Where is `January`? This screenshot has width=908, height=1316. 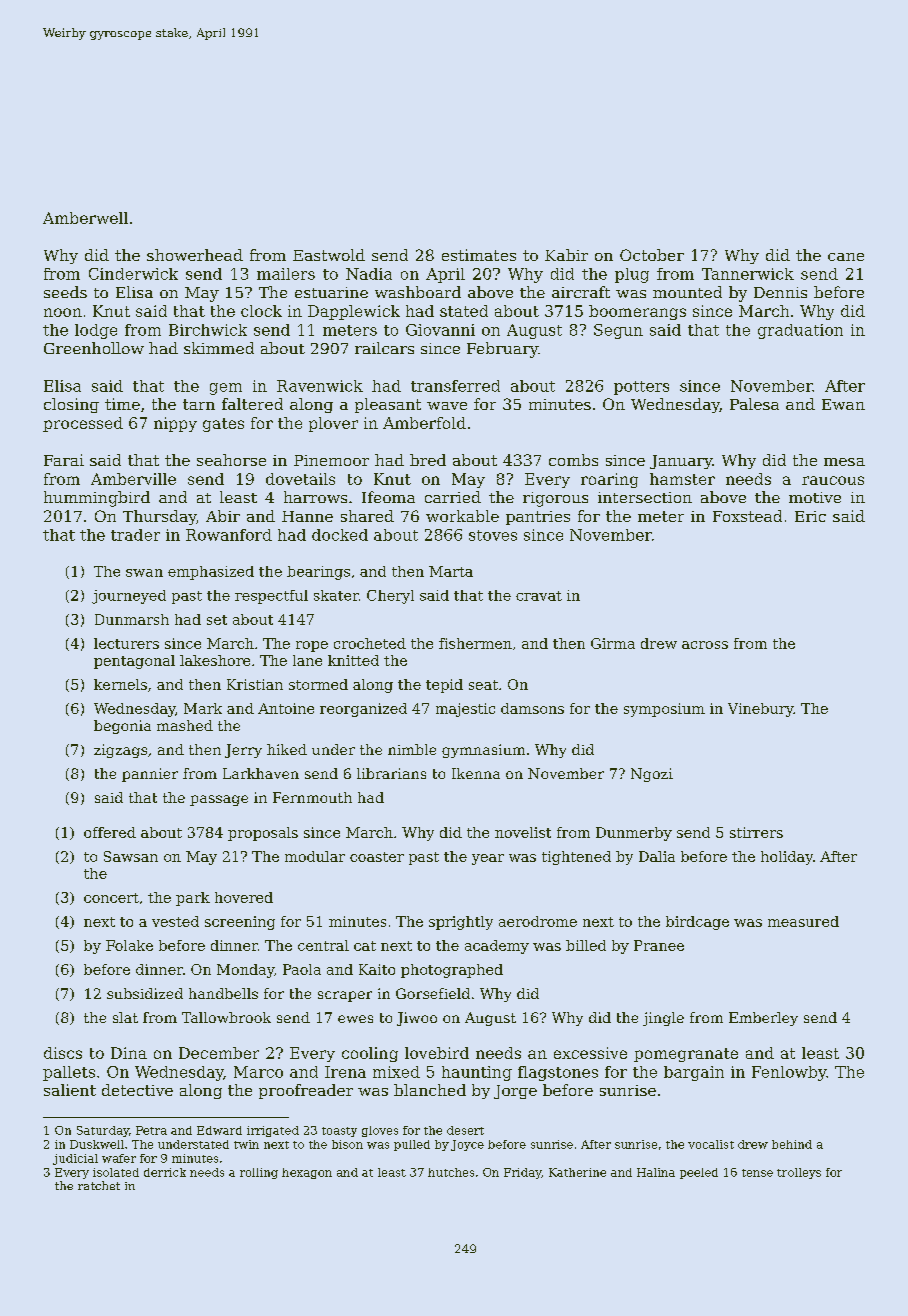 January is located at coordinates (681, 462).
